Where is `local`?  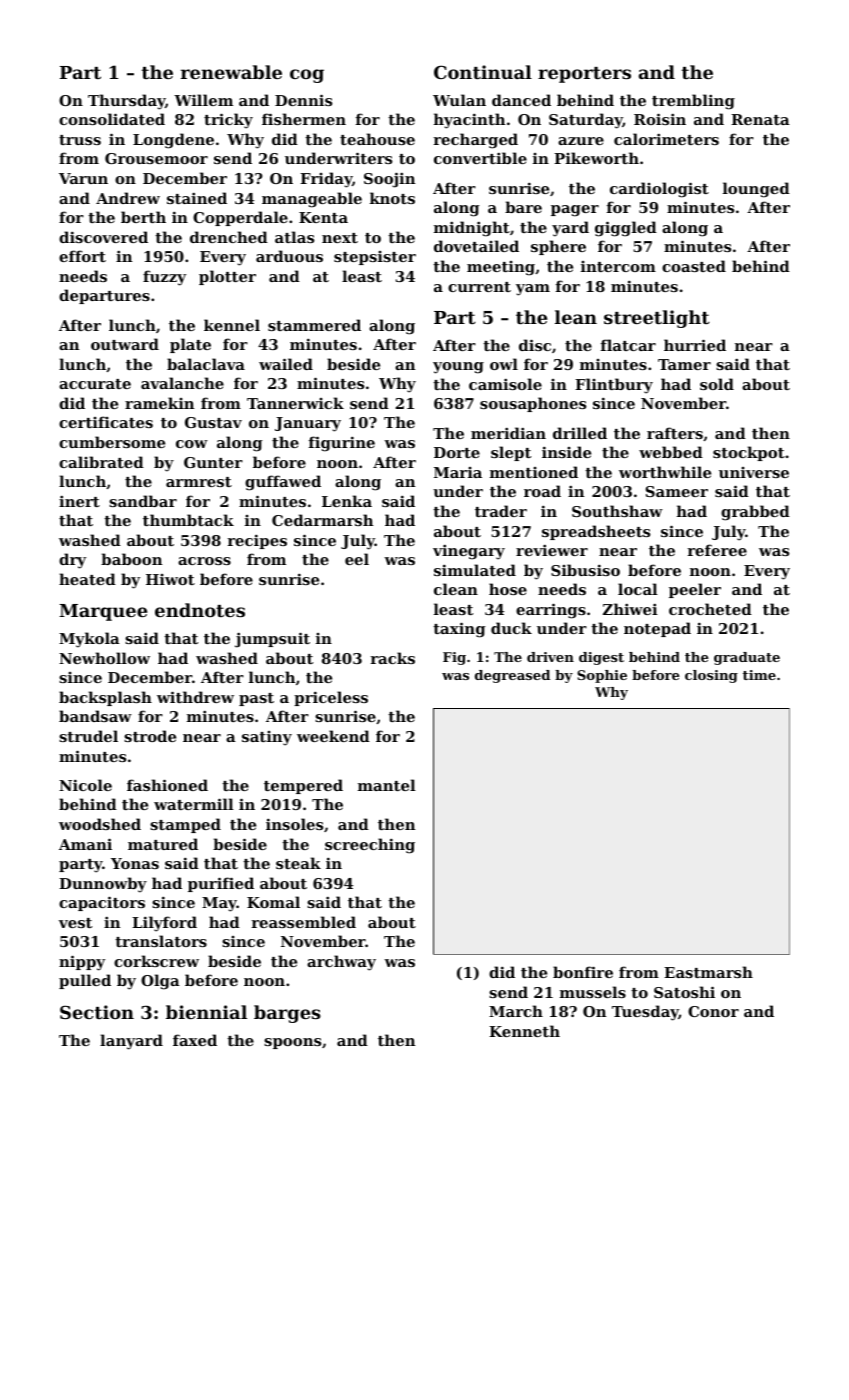
local is located at coordinates (638, 589).
